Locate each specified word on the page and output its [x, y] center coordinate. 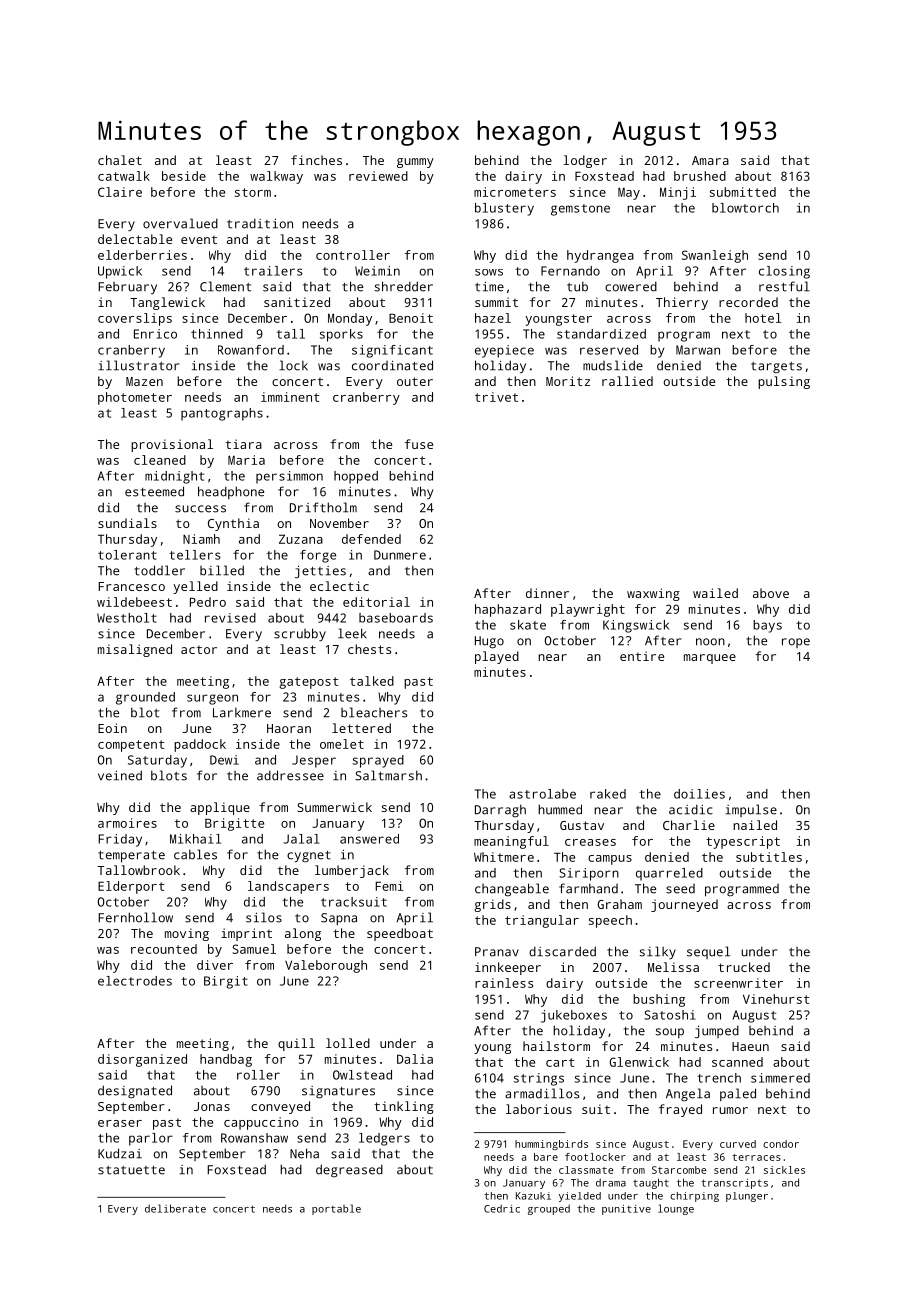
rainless [504, 983]
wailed [715, 593]
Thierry [682, 303]
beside [184, 176]
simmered [780, 1078]
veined [120, 775]
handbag [226, 1060]
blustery [504, 209]
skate [528, 625]
